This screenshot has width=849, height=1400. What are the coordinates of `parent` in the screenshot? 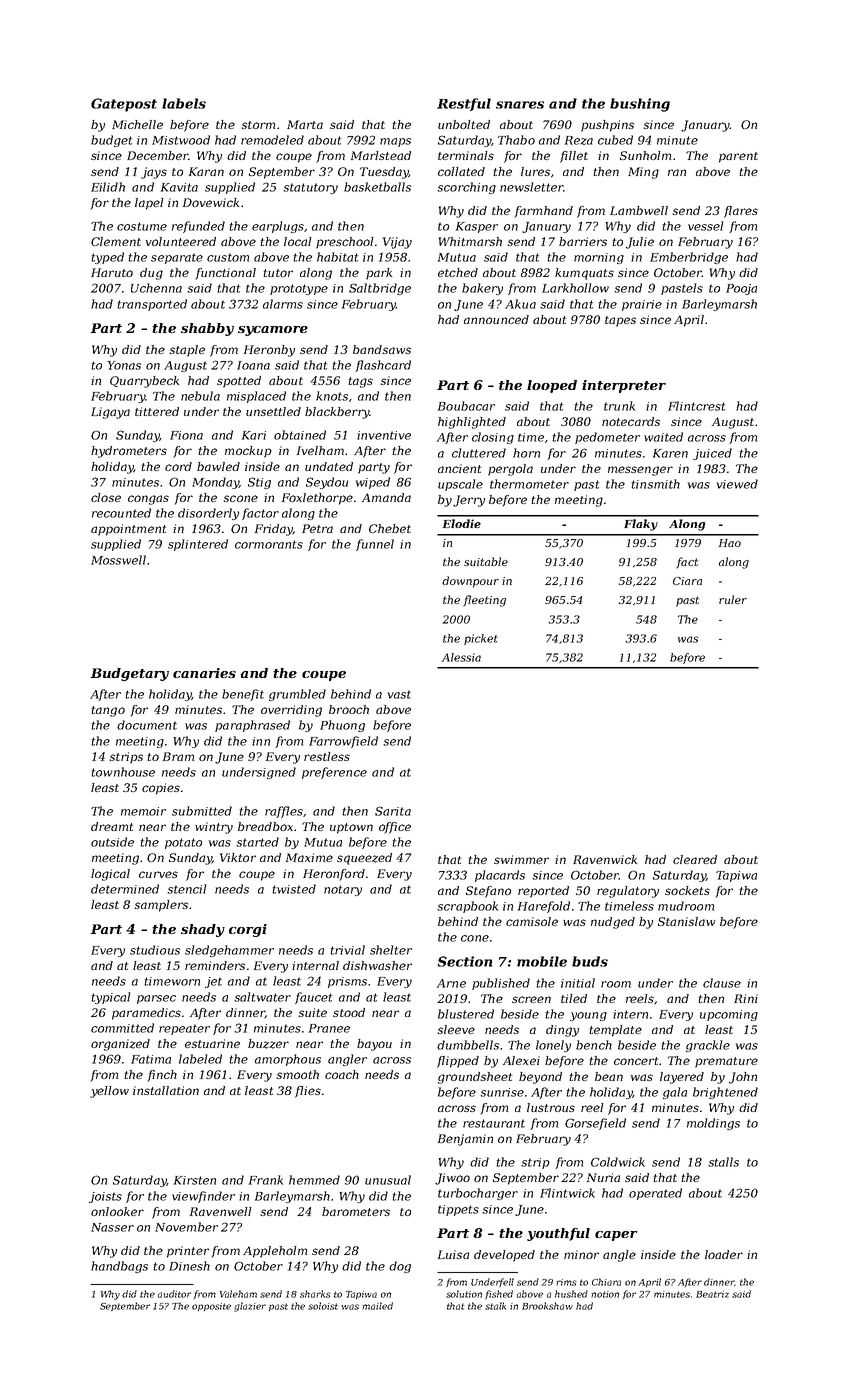 It's located at (738, 157).
